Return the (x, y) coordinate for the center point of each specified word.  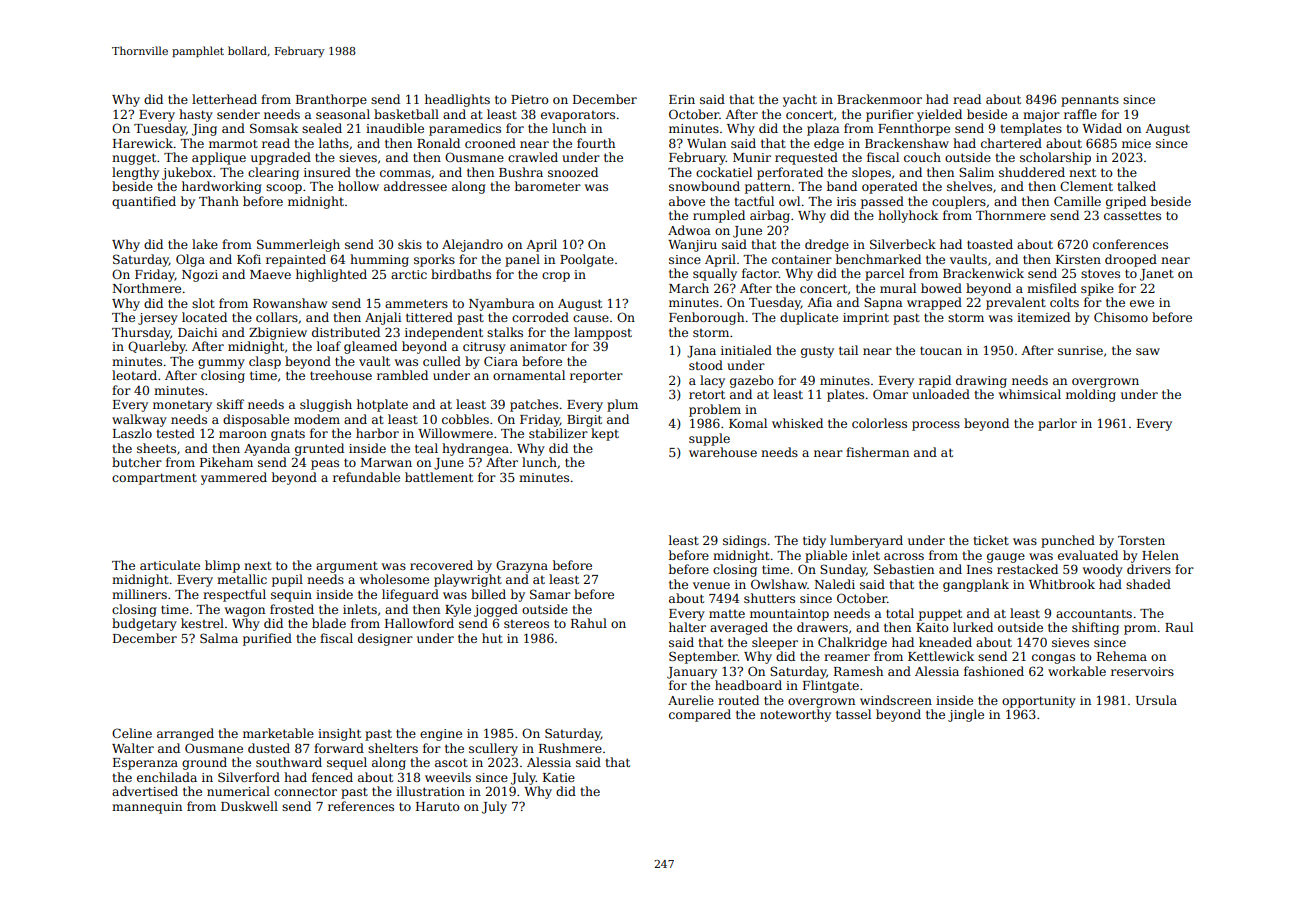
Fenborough (706, 318)
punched (1068, 541)
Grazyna (522, 566)
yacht (800, 100)
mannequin (147, 808)
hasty (196, 115)
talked (1136, 186)
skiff (230, 404)
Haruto (438, 806)
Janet (1157, 275)
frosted (292, 609)
